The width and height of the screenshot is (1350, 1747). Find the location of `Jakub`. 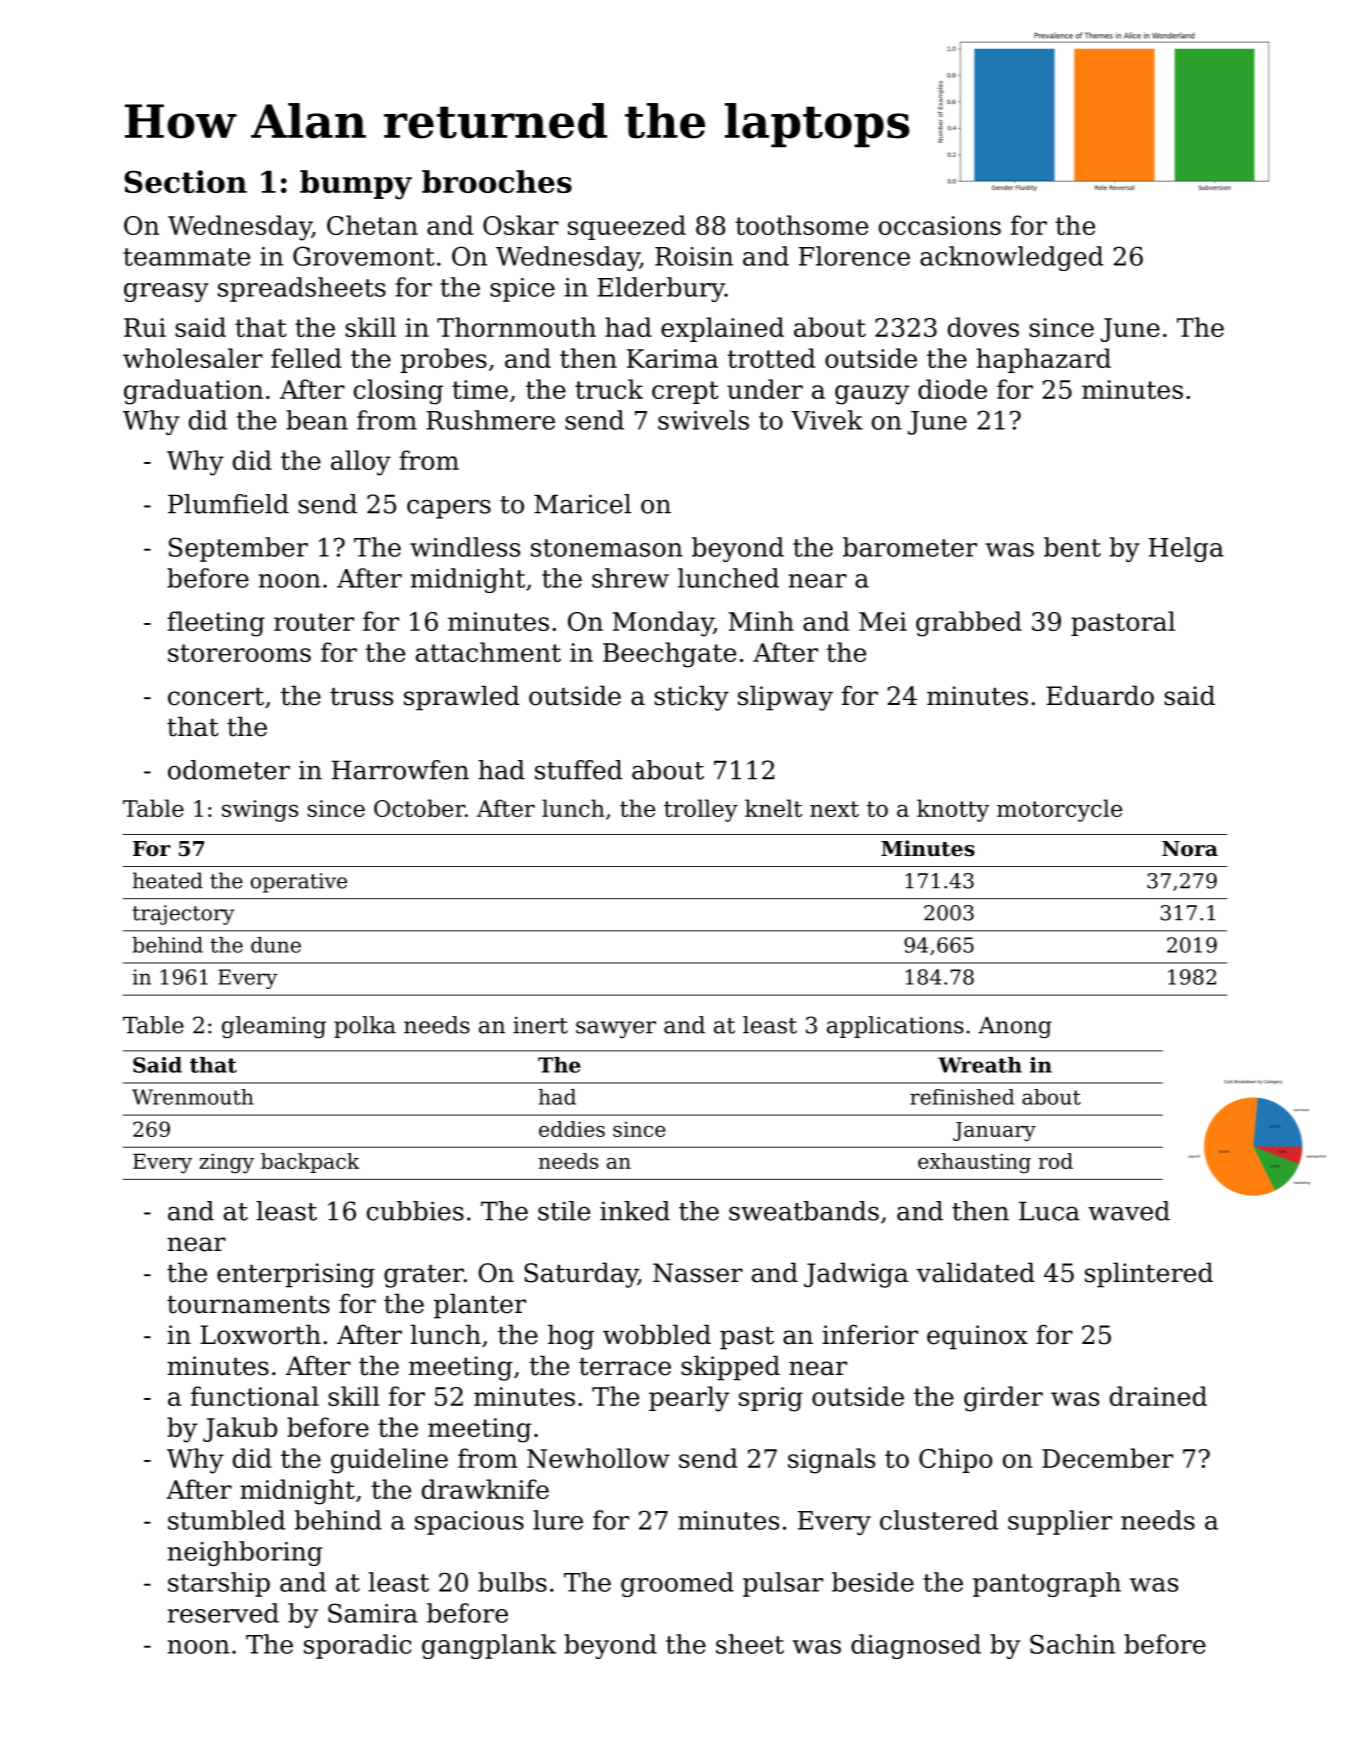

Jakub is located at coordinates (240, 1429).
